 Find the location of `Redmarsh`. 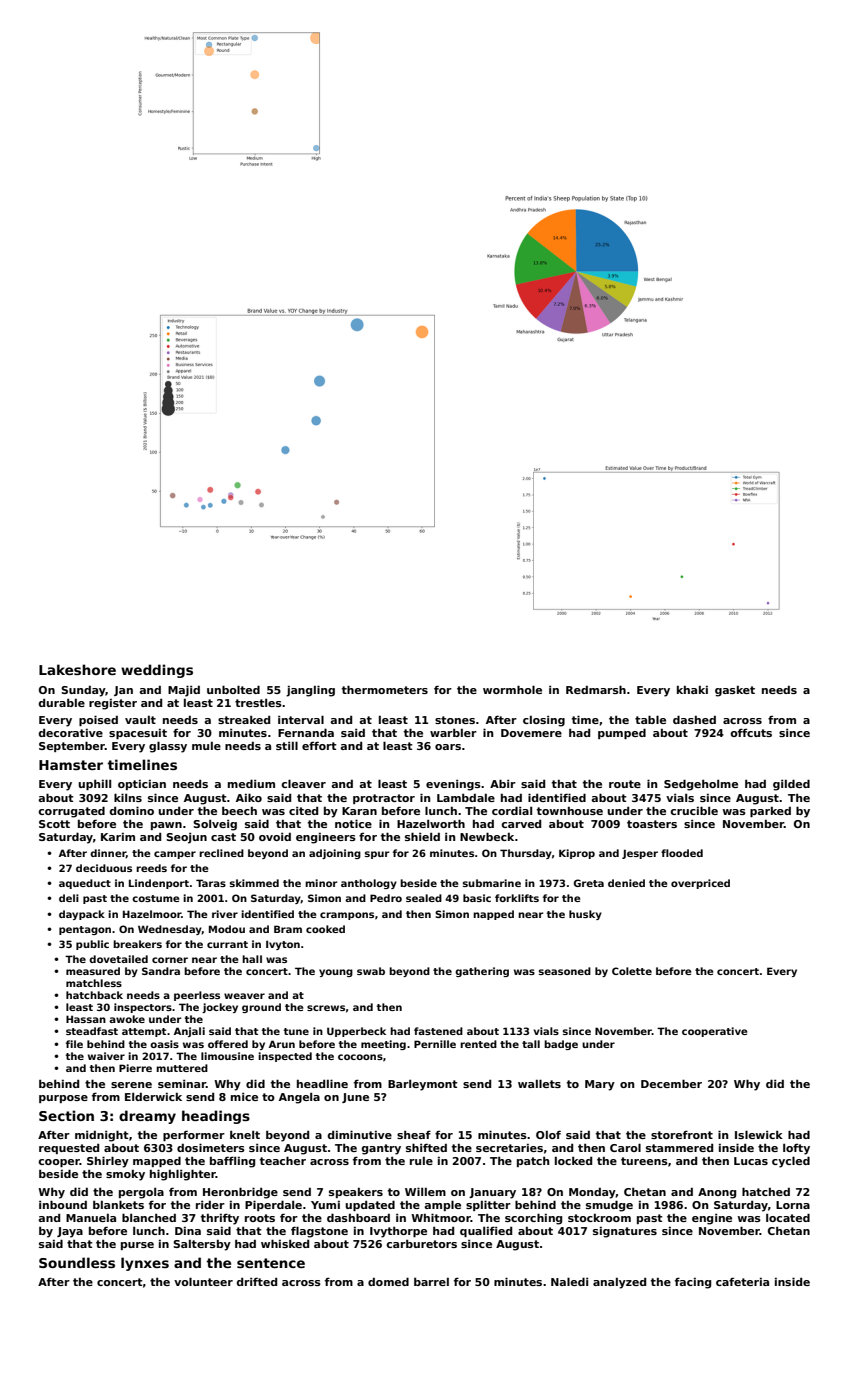

Redmarsh is located at coordinates (596, 689).
